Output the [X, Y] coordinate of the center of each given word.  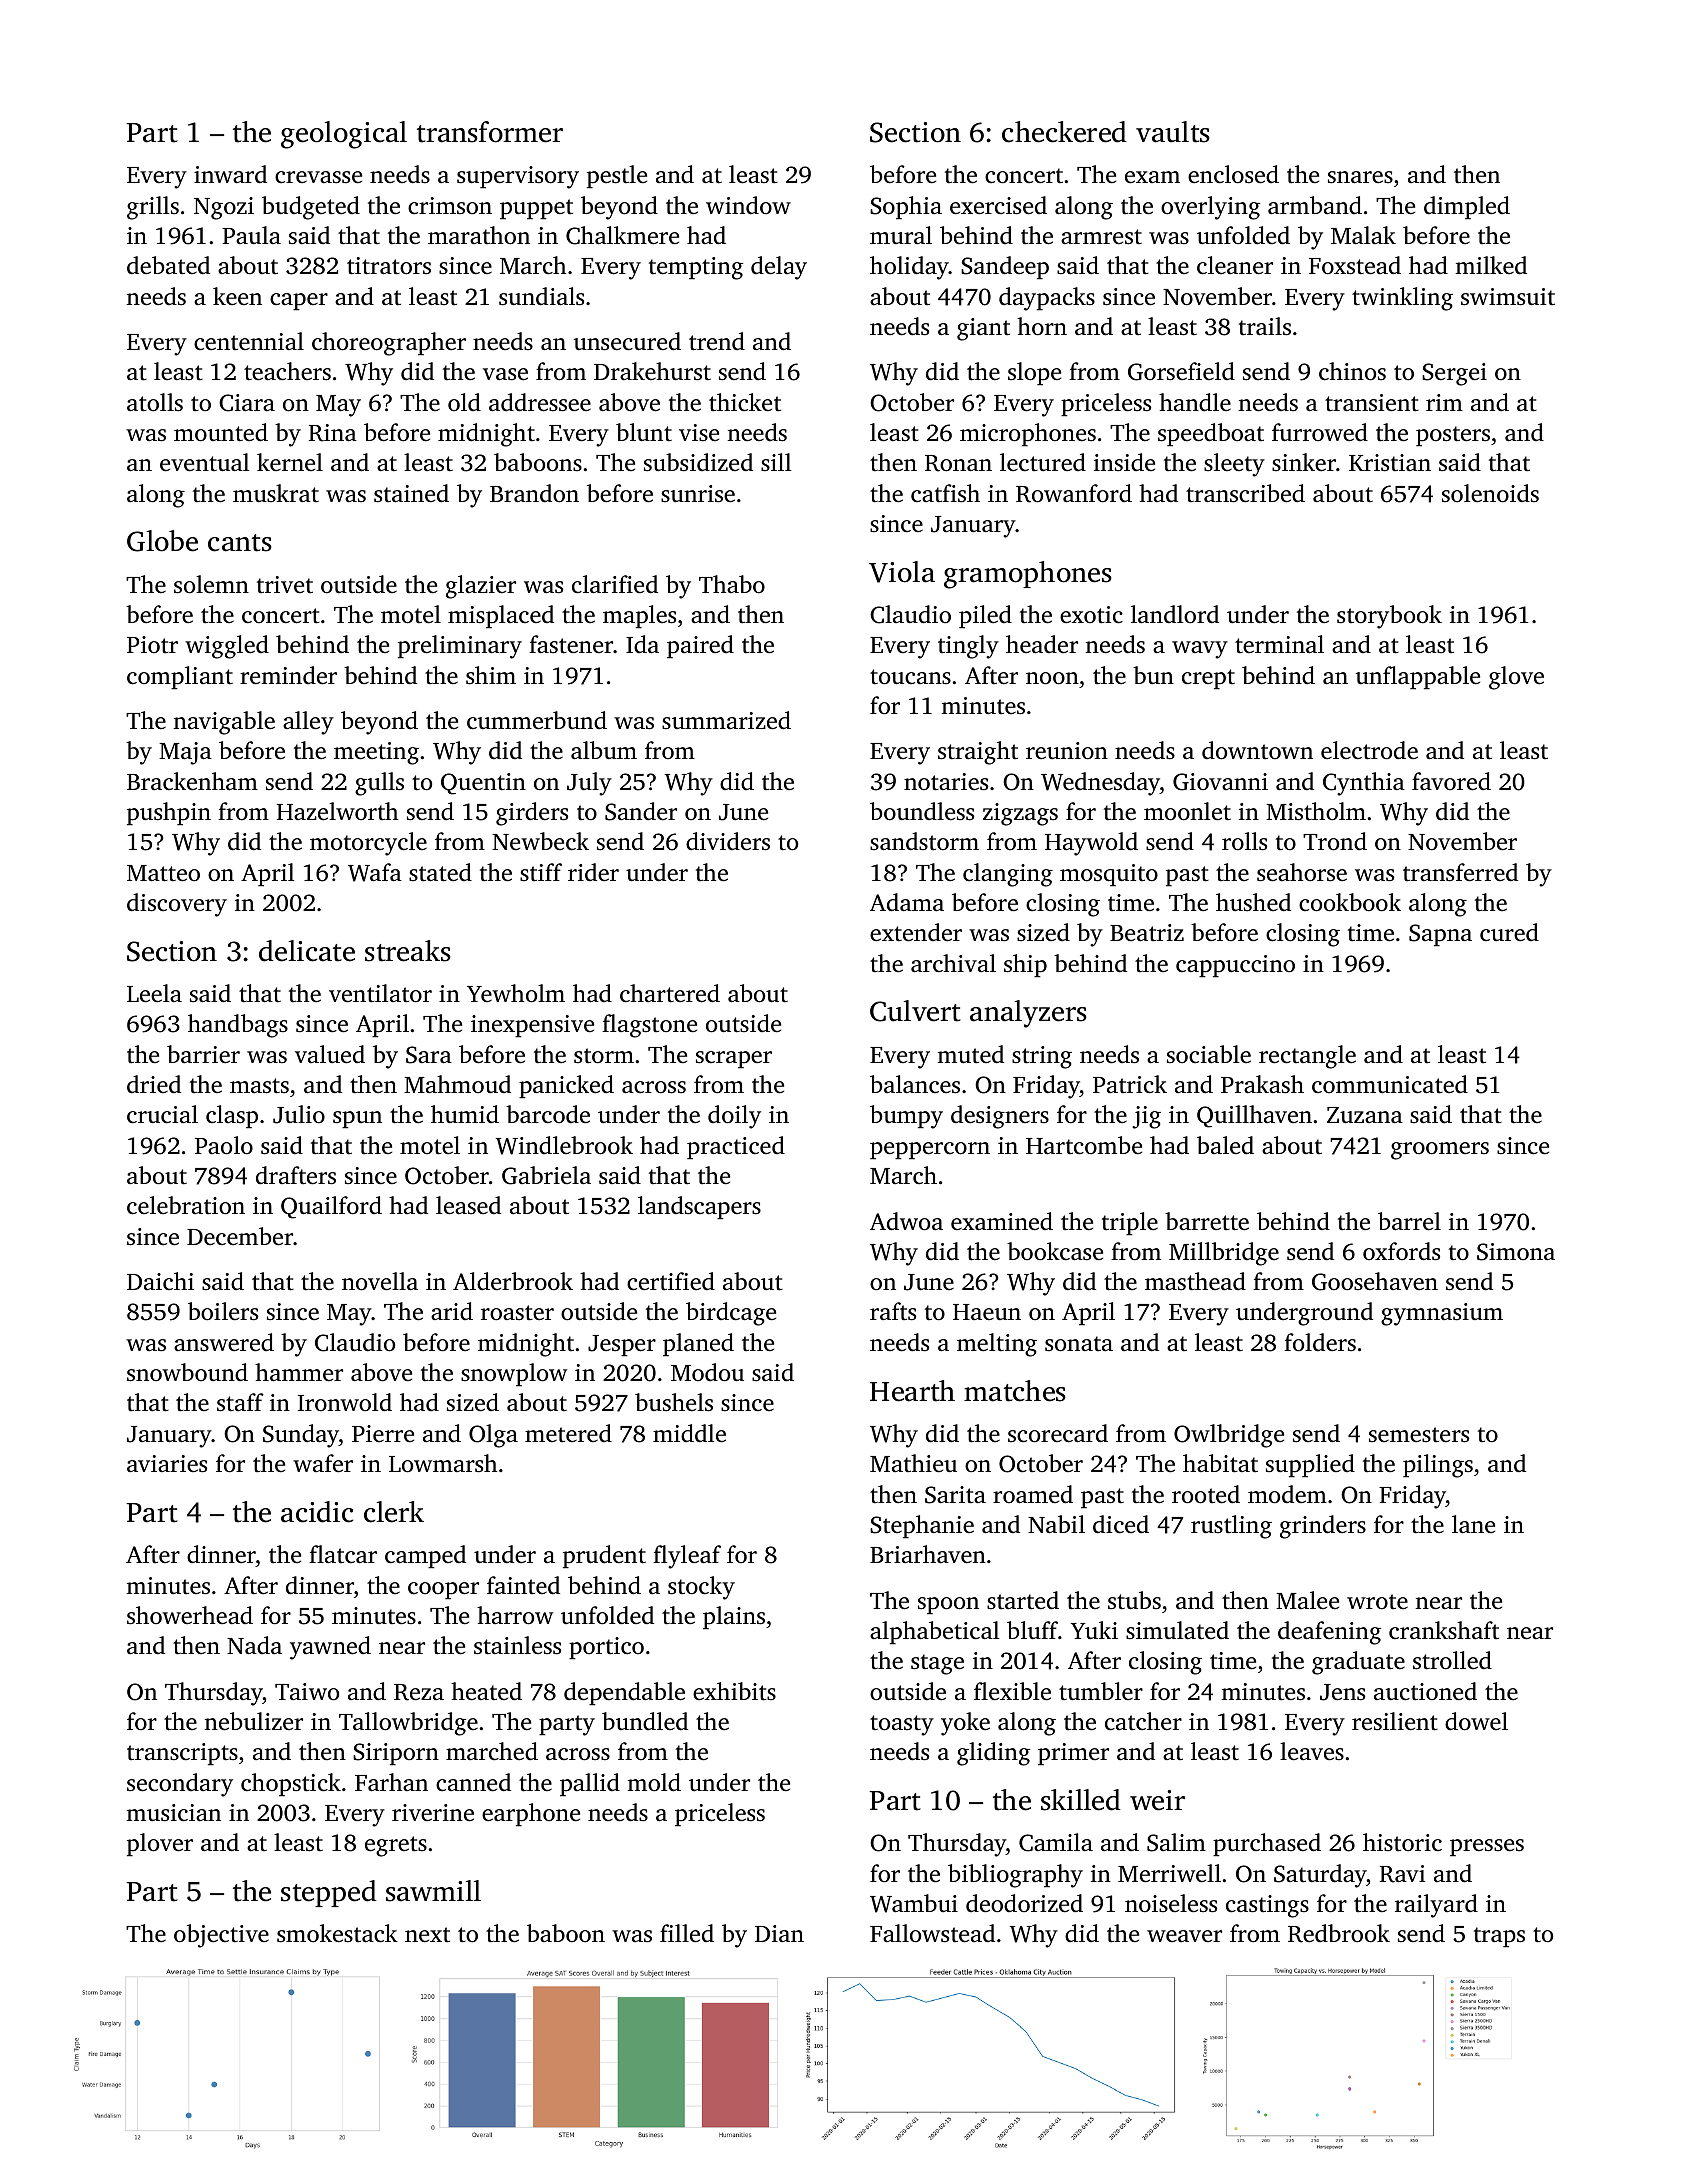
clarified [615, 584]
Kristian [1390, 463]
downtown [1257, 750]
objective [221, 1936]
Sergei [1454, 374]
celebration [186, 1205]
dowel [1476, 1721]
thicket [745, 402]
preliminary [460, 647]
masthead [1195, 1281]
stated [440, 872]
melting [997, 1345]
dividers [728, 841]
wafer [323, 1463]
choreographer [389, 344]
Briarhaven [928, 1554]
